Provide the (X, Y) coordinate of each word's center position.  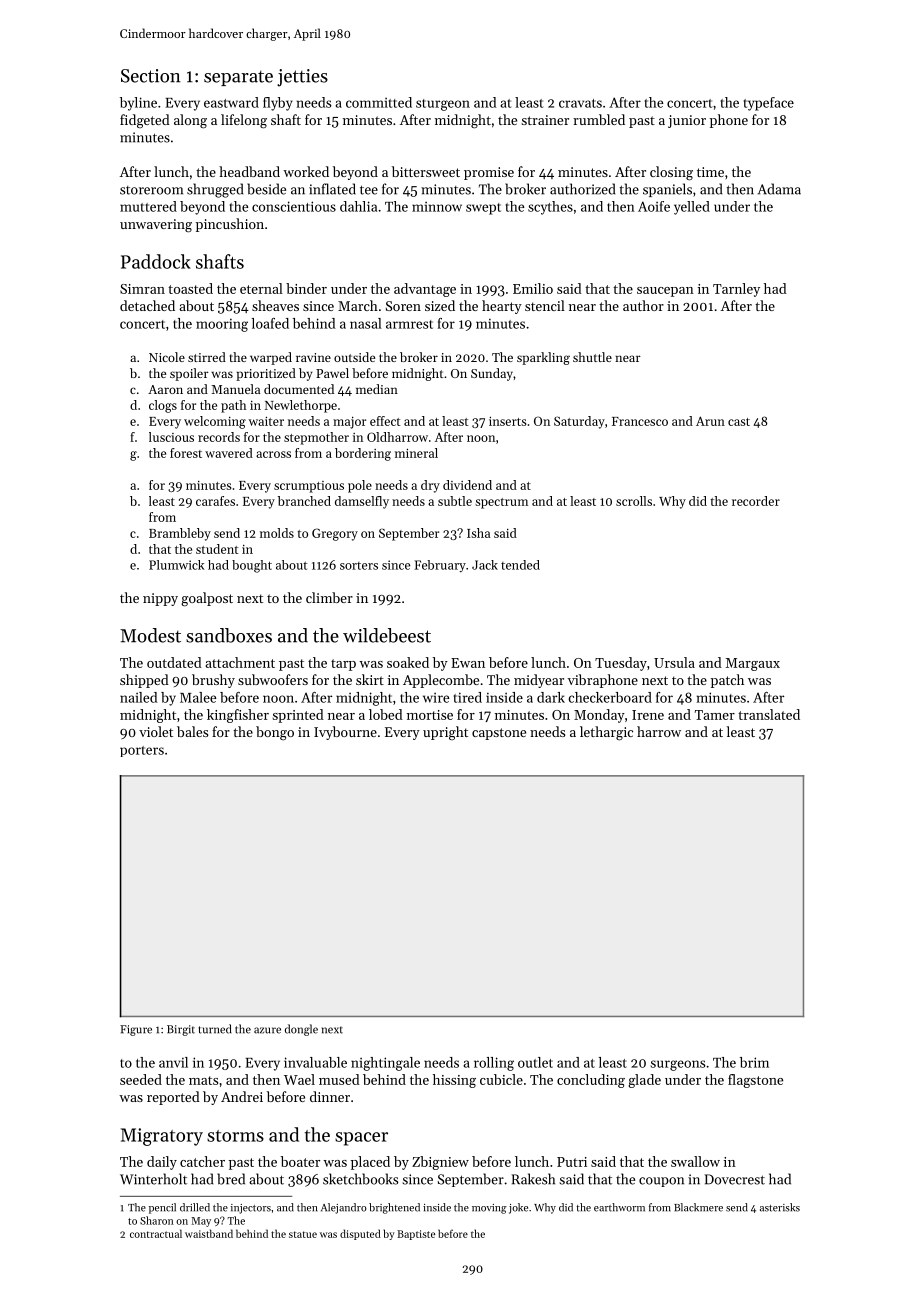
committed (379, 102)
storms (235, 1136)
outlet (535, 1062)
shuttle (592, 357)
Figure (136, 1030)
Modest (150, 635)
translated (769, 714)
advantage (425, 290)
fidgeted (145, 121)
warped (271, 358)
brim (754, 1062)
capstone (499, 734)
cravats (580, 103)
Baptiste (416, 1235)
